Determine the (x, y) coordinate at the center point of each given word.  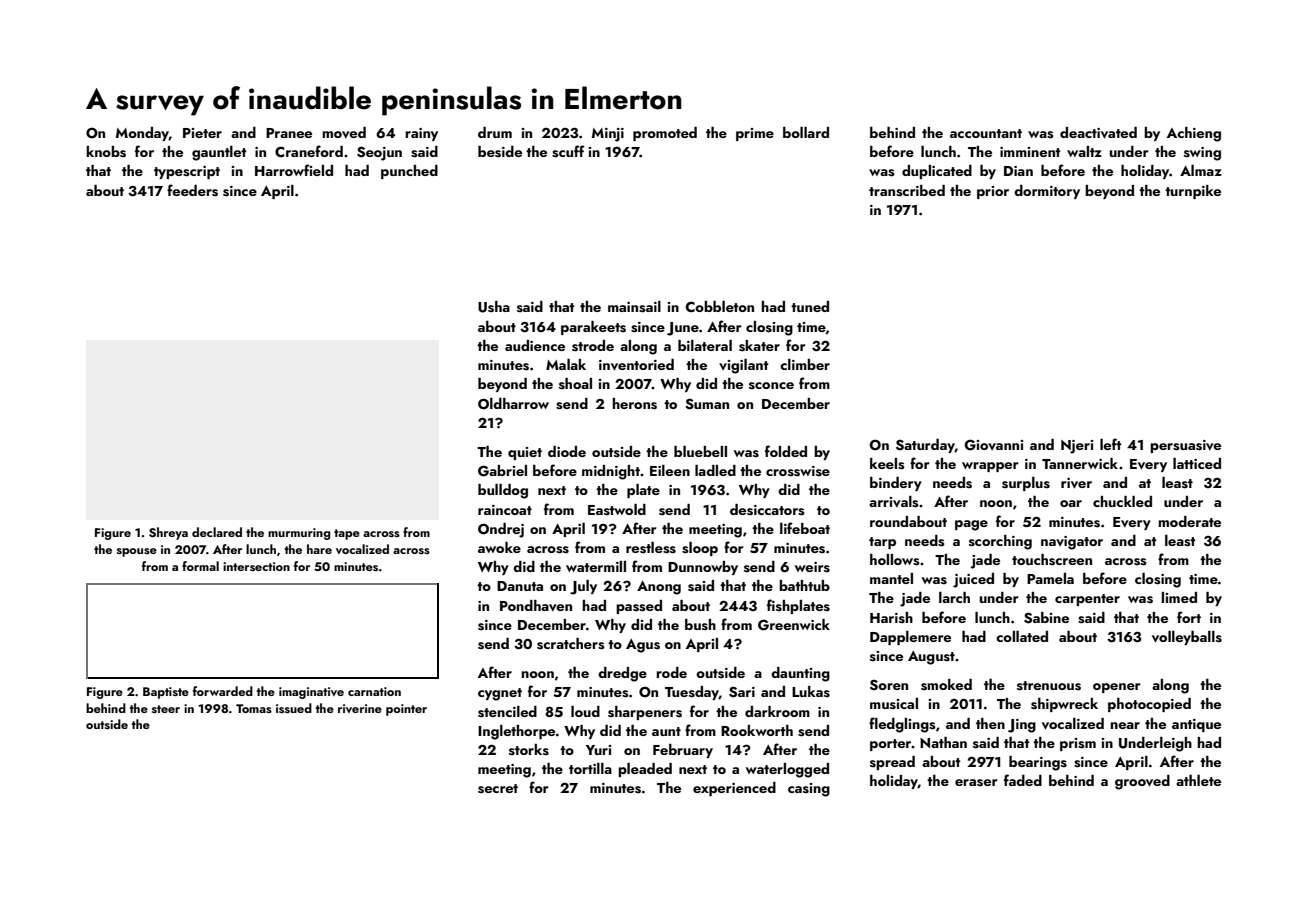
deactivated (1098, 133)
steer (166, 709)
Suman (707, 404)
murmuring (299, 534)
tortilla (590, 768)
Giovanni (993, 445)
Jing (1022, 726)
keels (887, 464)
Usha (494, 307)
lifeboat (805, 528)
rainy (421, 134)
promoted (665, 134)
